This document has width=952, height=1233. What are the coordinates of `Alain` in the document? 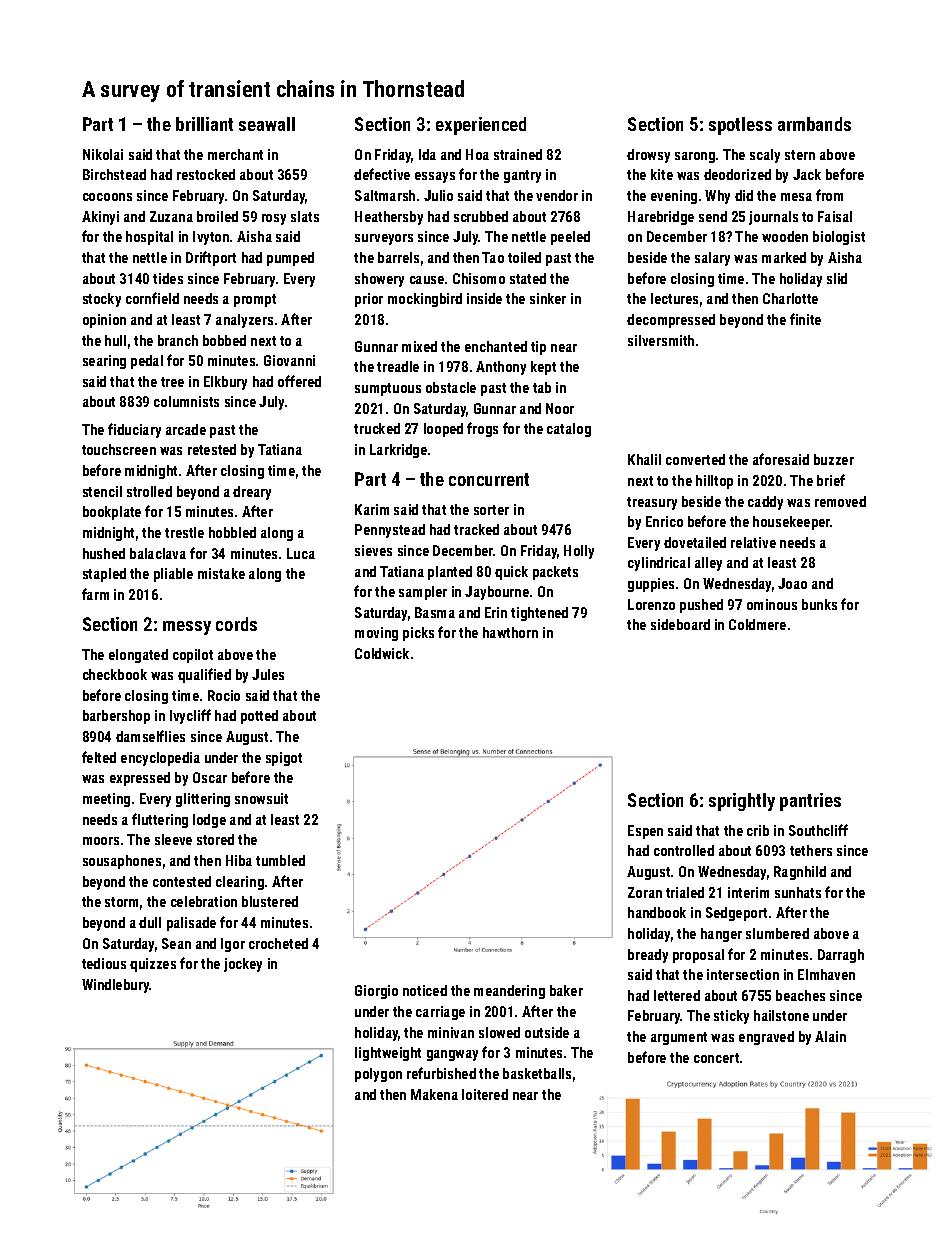 It's located at (830, 1036).
